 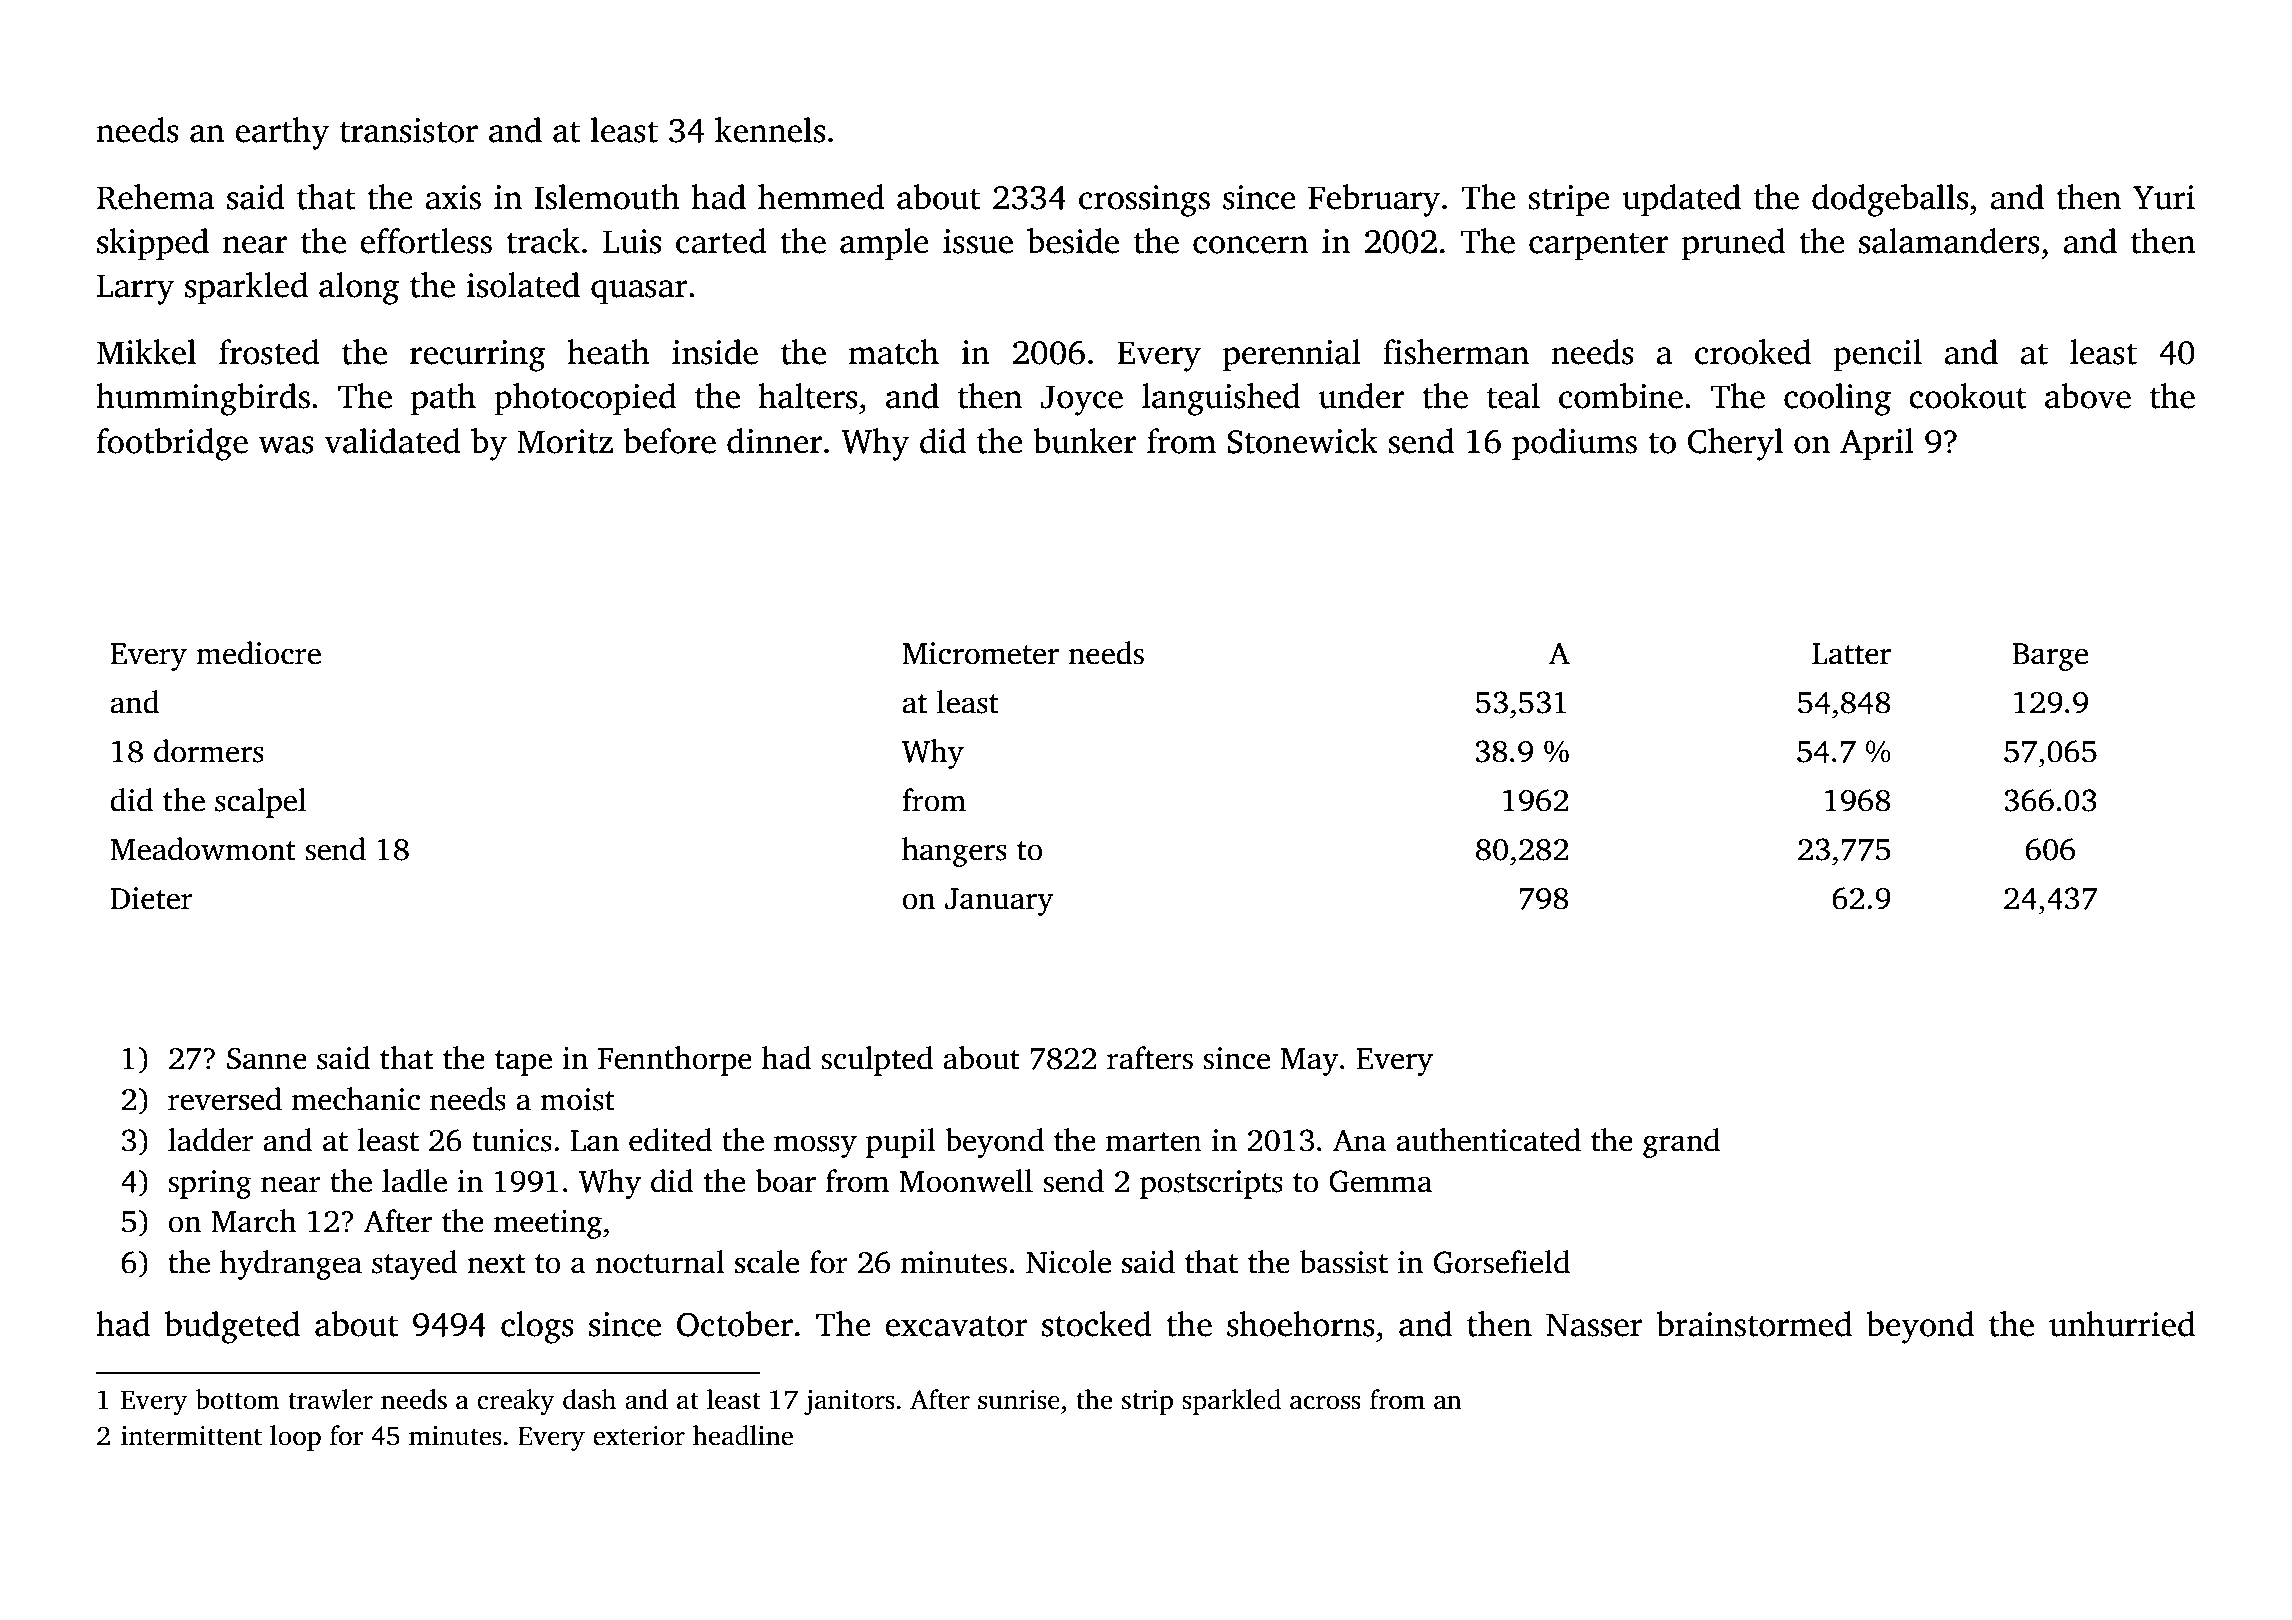 I want to click on Yuri, so click(x=2164, y=197).
